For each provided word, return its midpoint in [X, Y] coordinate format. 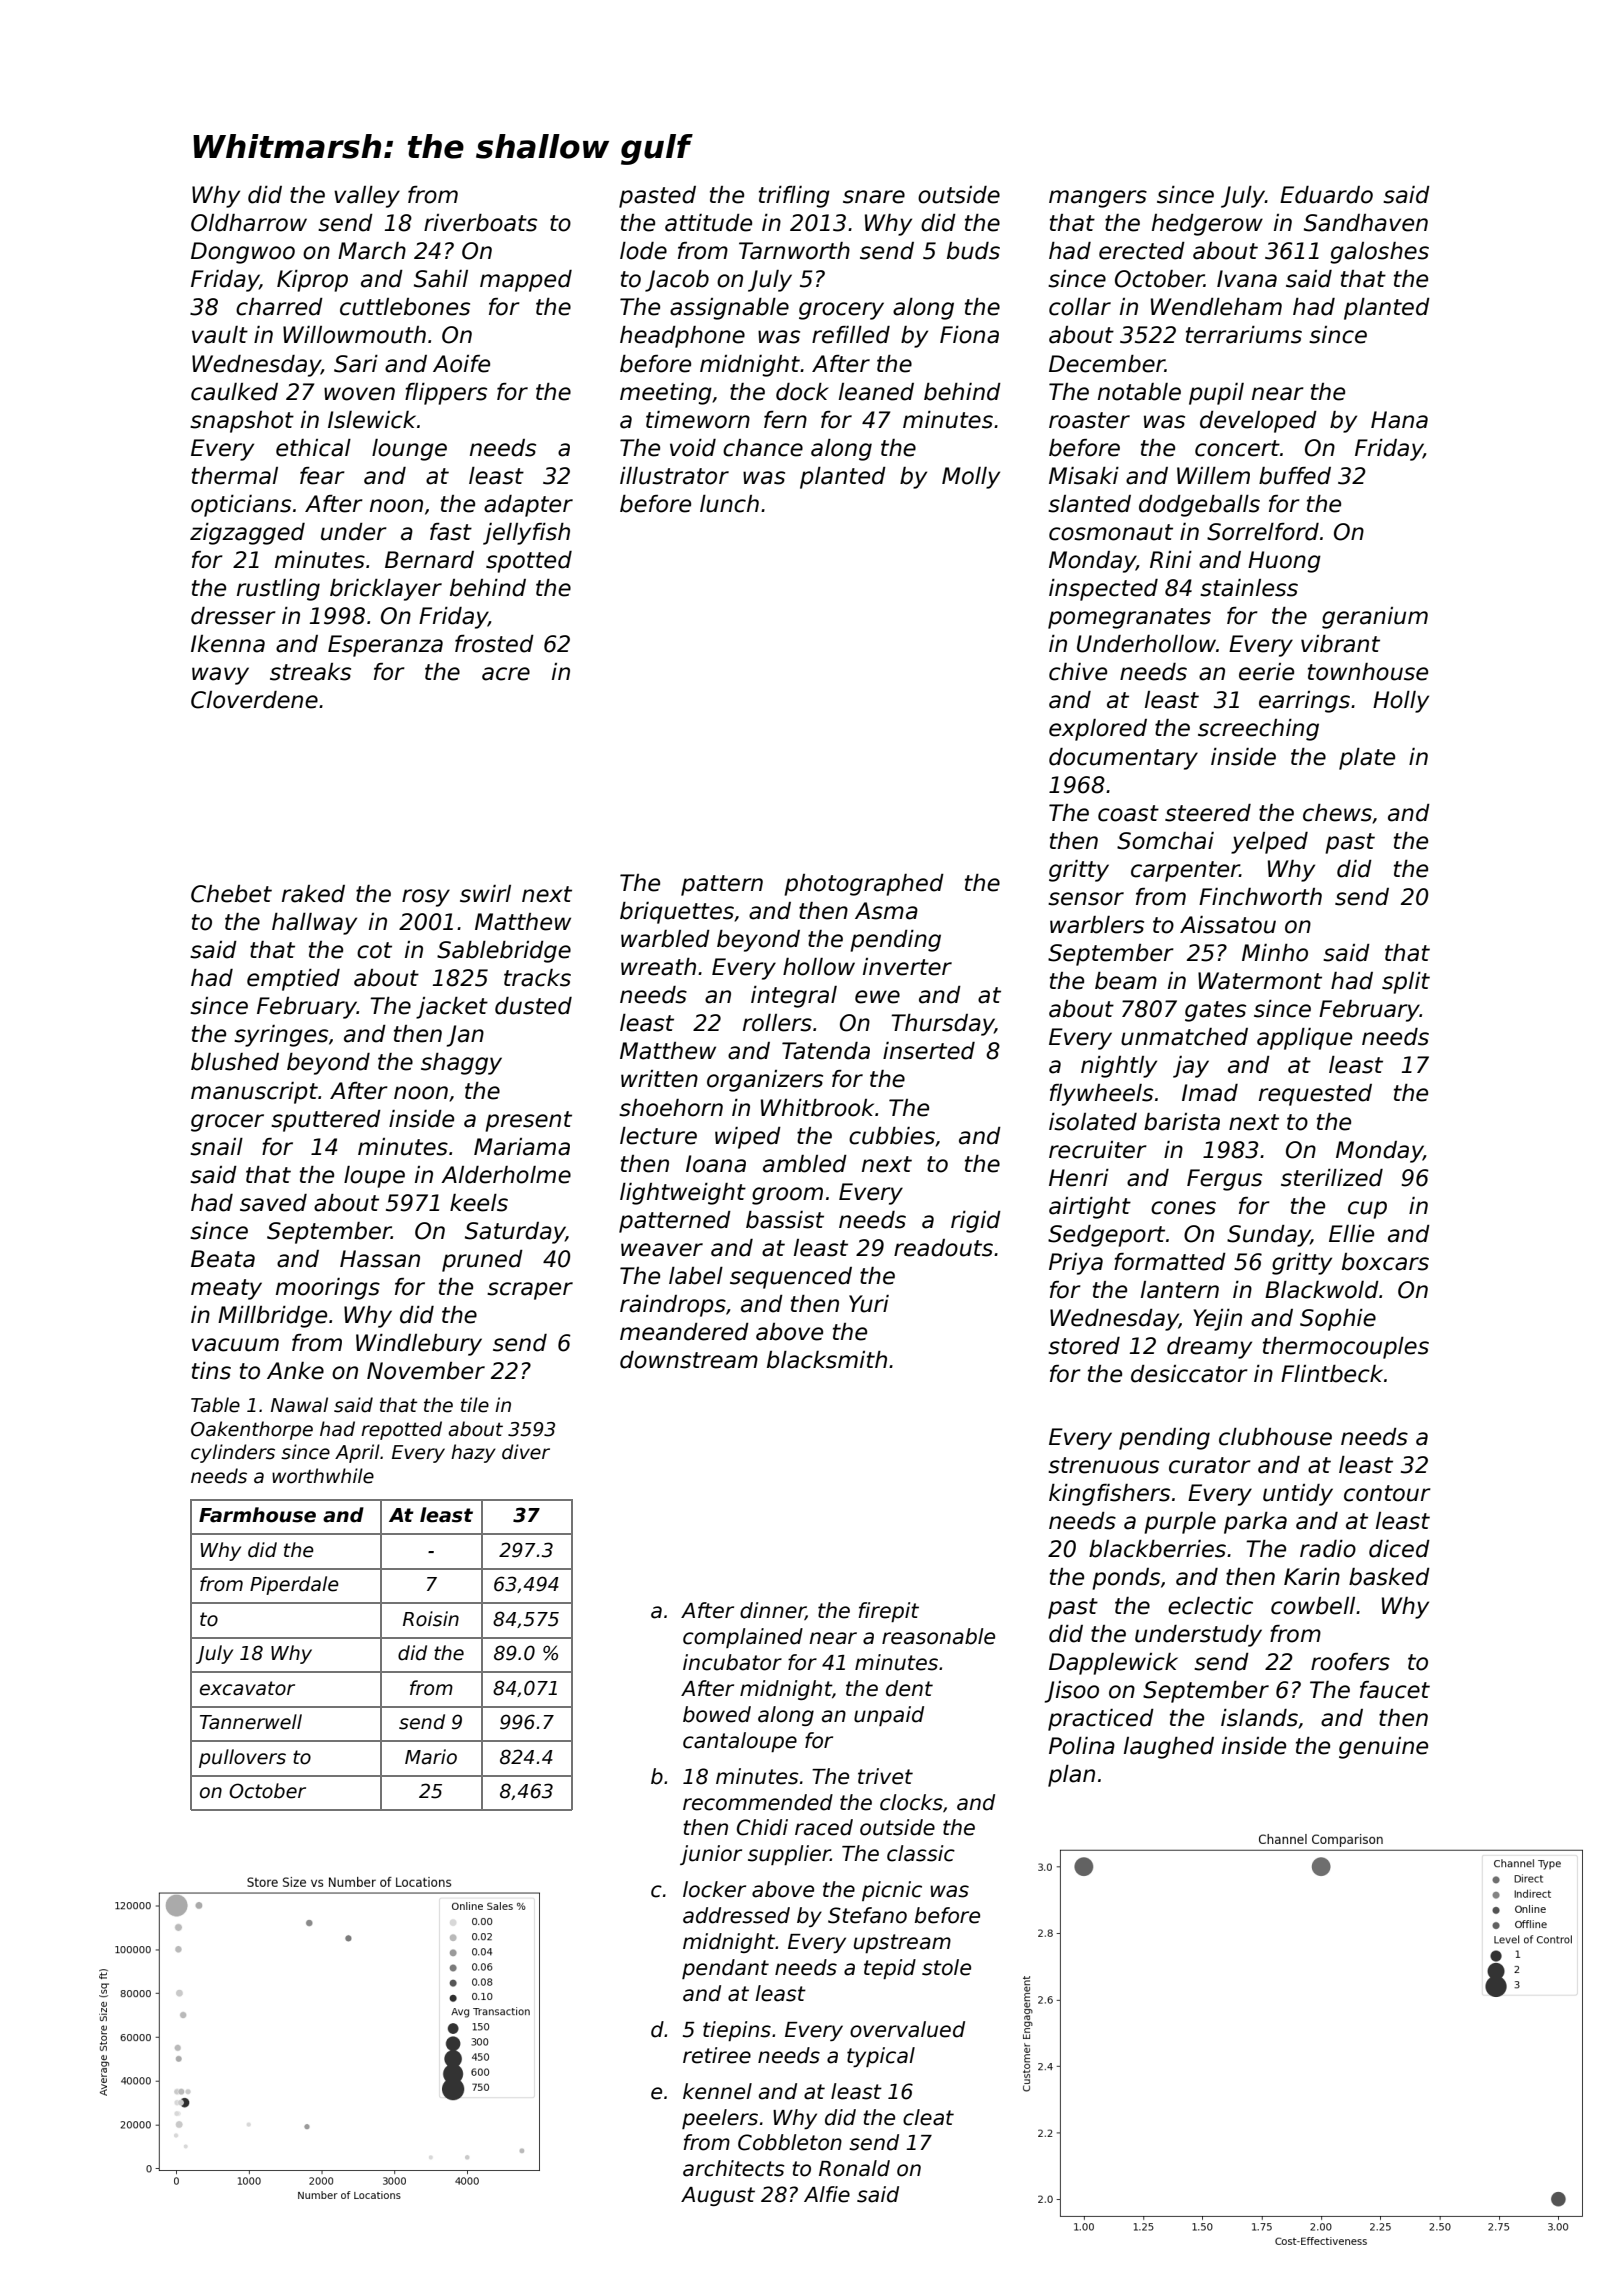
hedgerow [1207, 225]
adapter [528, 506]
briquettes [677, 913]
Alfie [827, 2194]
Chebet [231, 894]
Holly [1401, 702]
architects [734, 2168]
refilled [851, 335]
